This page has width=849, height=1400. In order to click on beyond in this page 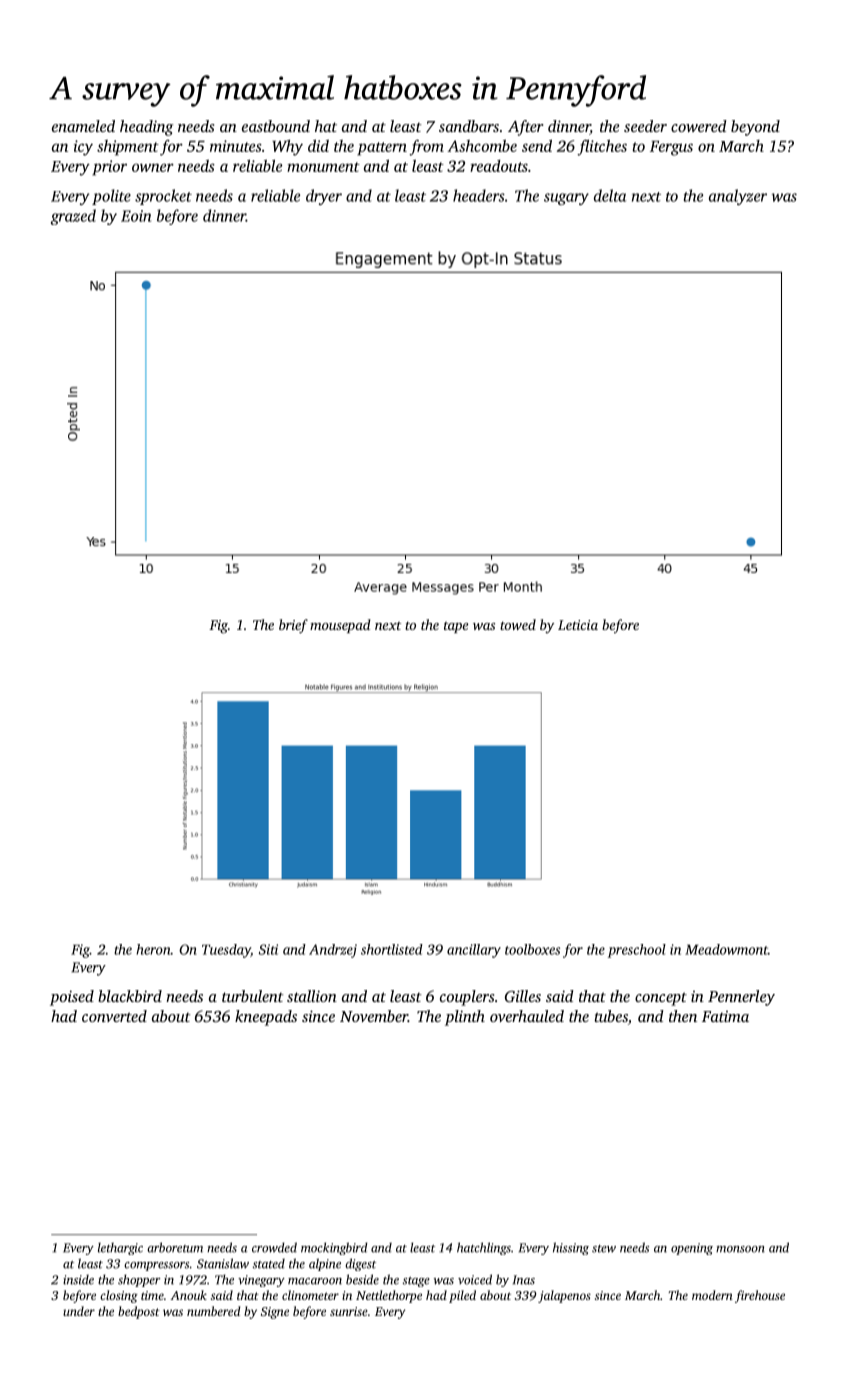, I will do `click(755, 128)`.
